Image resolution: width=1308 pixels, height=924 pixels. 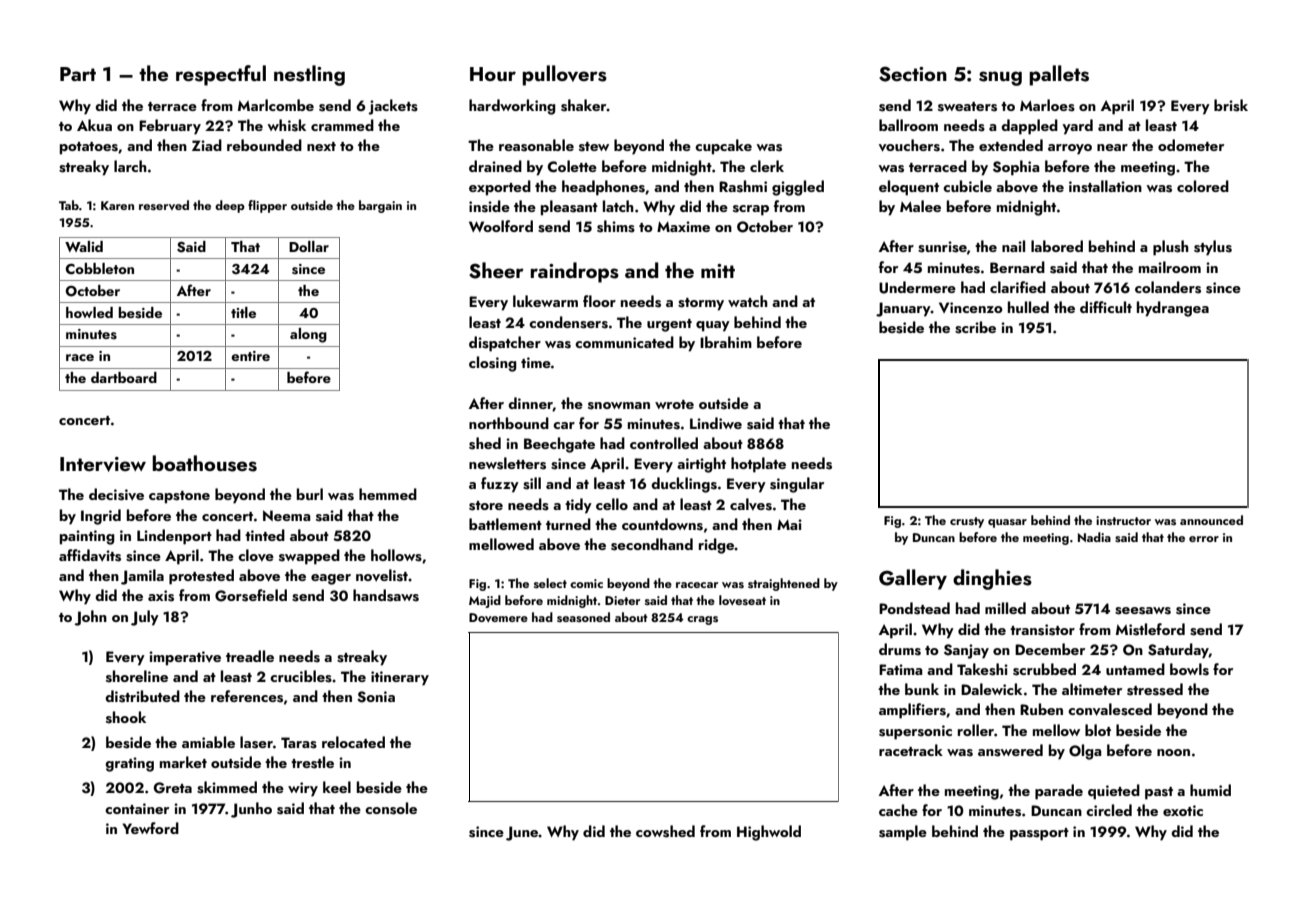 I want to click on treadle, so click(x=250, y=656).
